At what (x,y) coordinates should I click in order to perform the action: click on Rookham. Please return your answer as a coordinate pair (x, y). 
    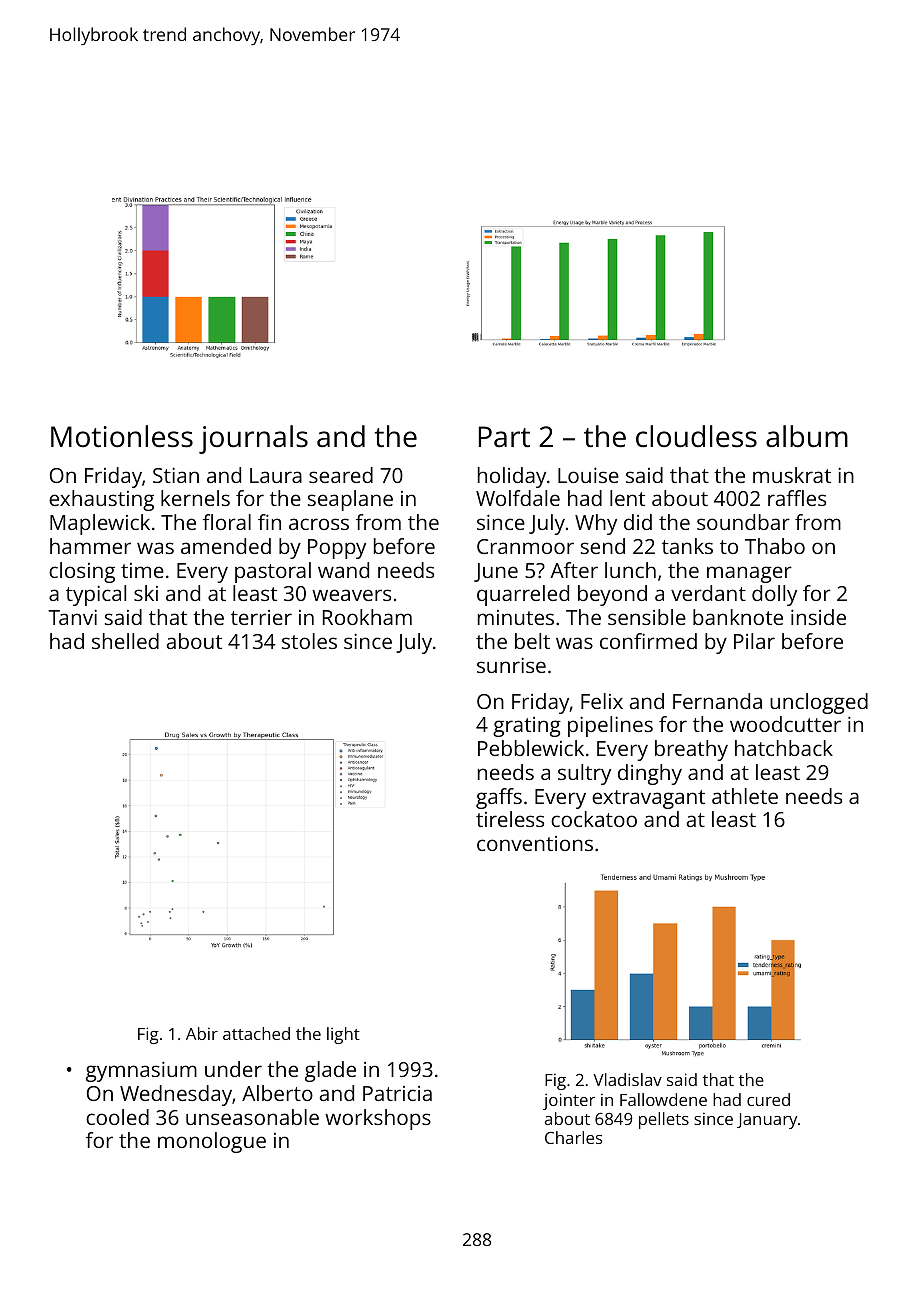
    Looking at the image, I should click on (367, 617).
